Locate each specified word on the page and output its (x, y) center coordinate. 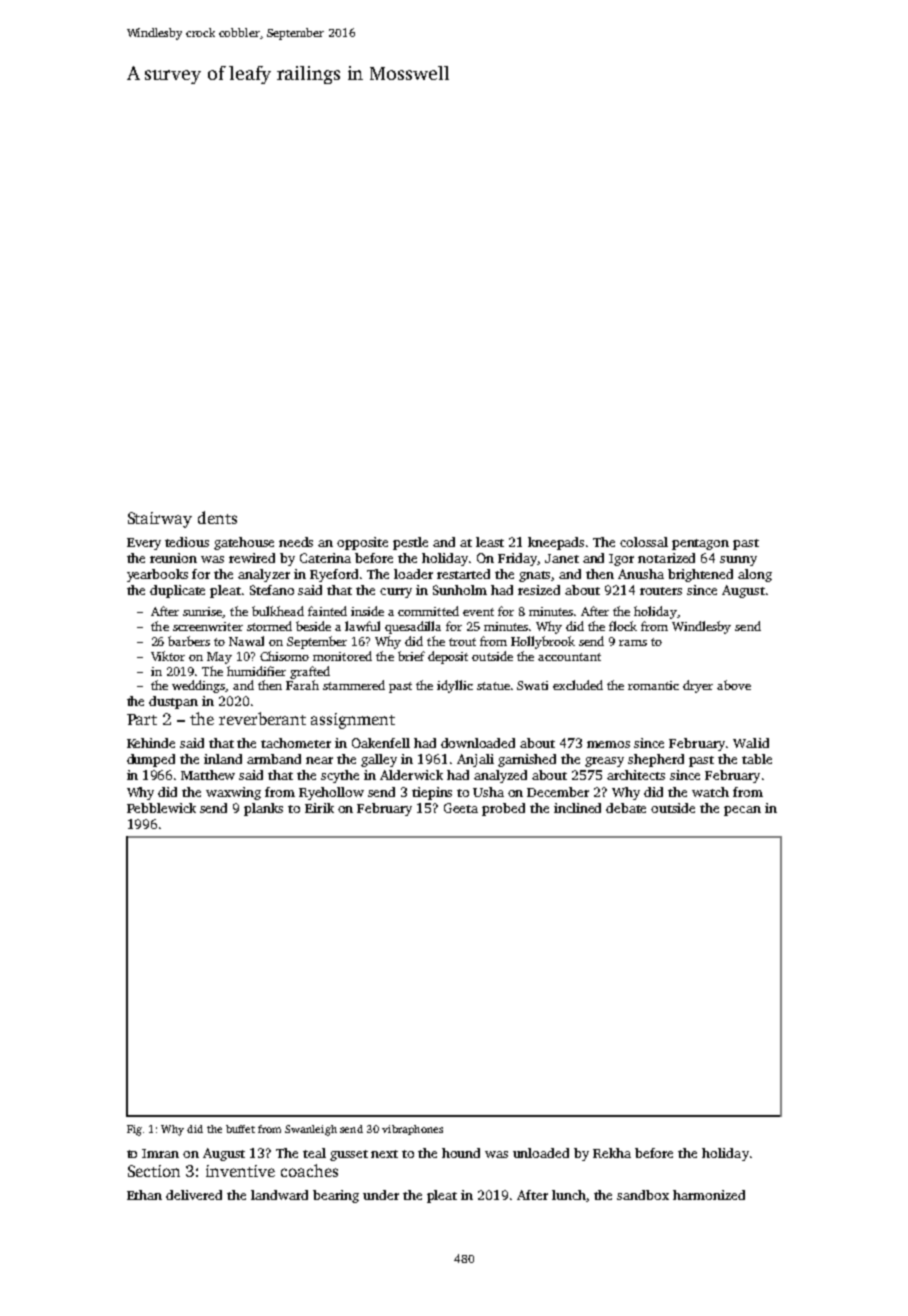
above (734, 685)
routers (661, 591)
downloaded (478, 743)
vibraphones (412, 1130)
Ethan (144, 1195)
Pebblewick (161, 808)
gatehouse (244, 543)
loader (413, 574)
